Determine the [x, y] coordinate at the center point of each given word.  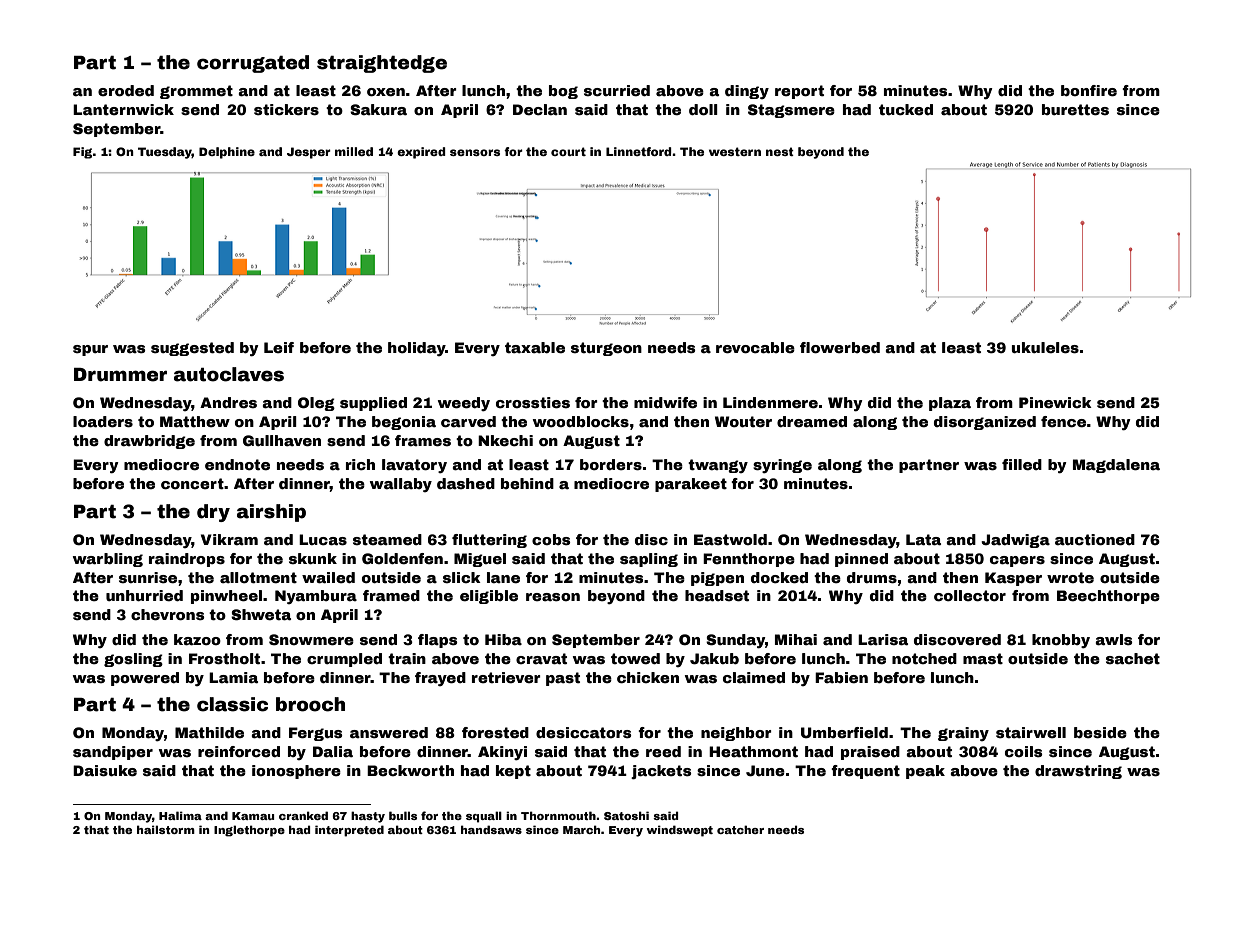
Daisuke [105, 770]
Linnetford [639, 151]
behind [527, 483]
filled [1022, 464]
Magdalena [1116, 466]
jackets [661, 772]
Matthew [195, 421]
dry [213, 513]
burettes [1075, 109]
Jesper [309, 153]
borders [611, 464]
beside [1100, 732]
